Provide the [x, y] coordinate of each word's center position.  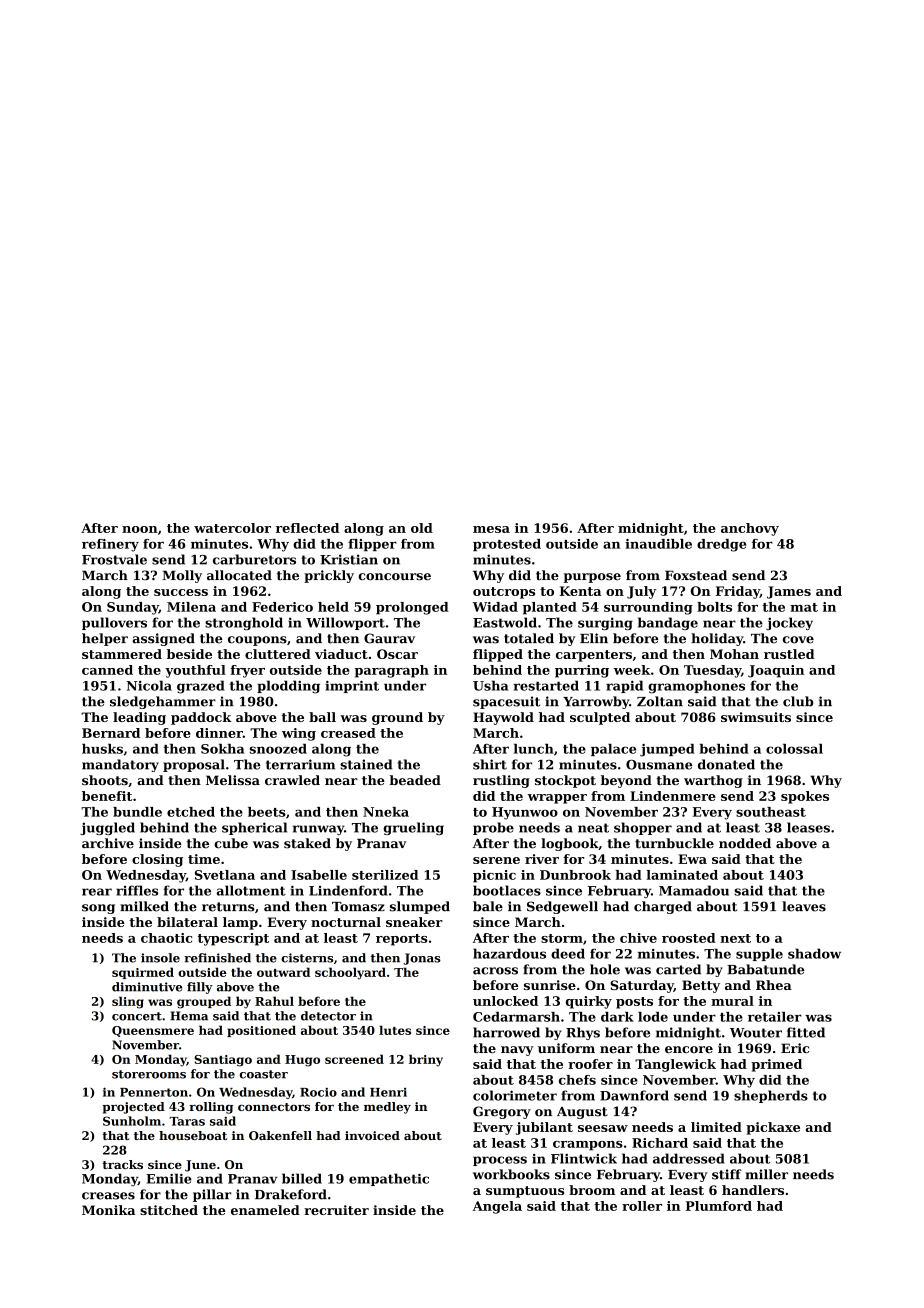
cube [231, 843]
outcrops [504, 593]
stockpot [565, 781]
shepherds [771, 1096]
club [798, 701]
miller [766, 1174]
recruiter [336, 1210]
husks [102, 749]
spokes [805, 797]
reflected [307, 528]
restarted [546, 685]
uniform [566, 1048]
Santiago [223, 1061]
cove [798, 640]
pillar [212, 1195]
